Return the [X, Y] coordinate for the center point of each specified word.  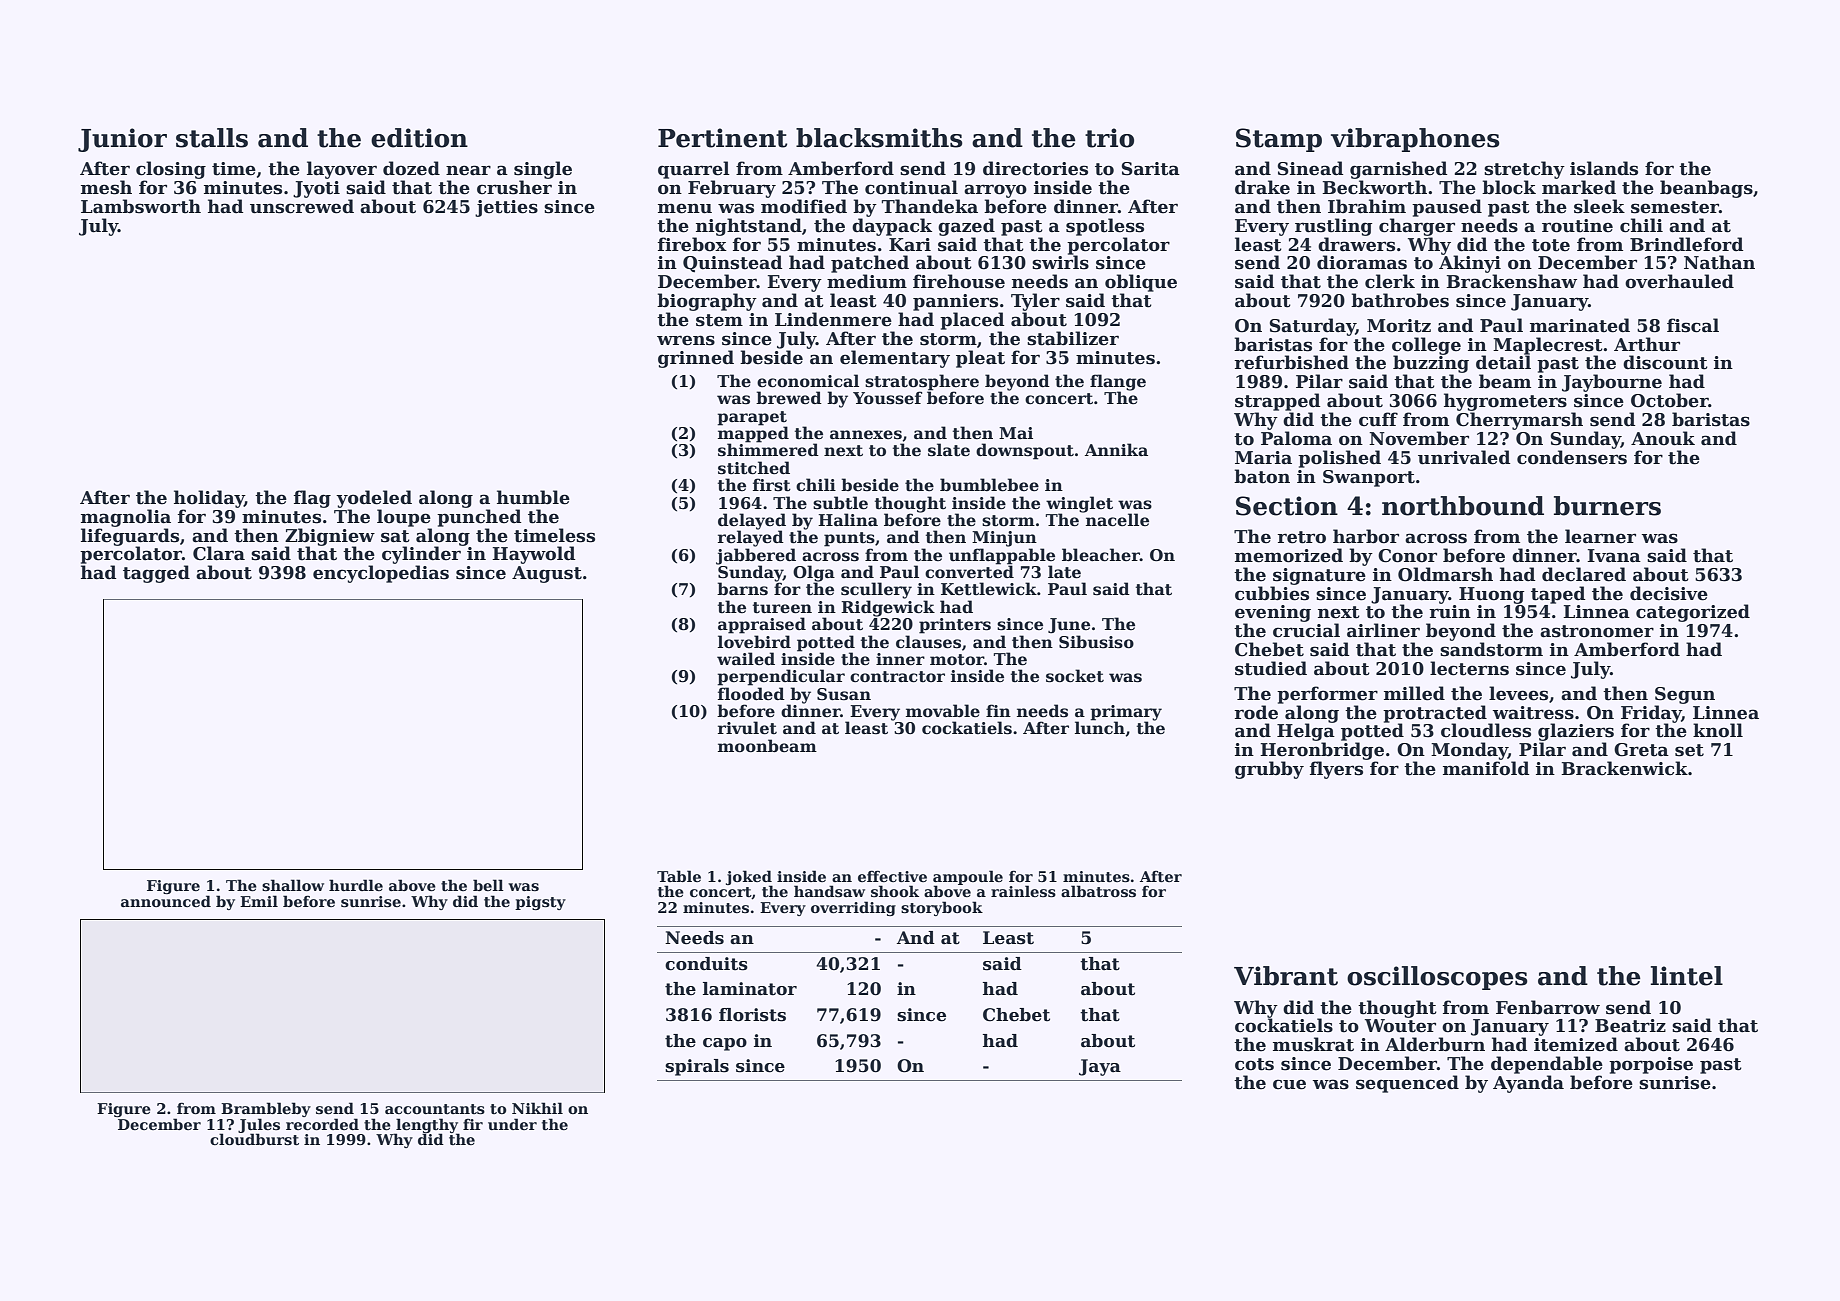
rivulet [747, 728]
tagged [156, 574]
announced [166, 901]
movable [943, 711]
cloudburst [254, 1139]
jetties [506, 208]
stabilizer [1073, 338]
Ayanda [1528, 1084]
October [1670, 400]
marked [1579, 187]
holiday [209, 499]
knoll [1718, 730]
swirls [1060, 262]
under [512, 1124]
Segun [1685, 695]
